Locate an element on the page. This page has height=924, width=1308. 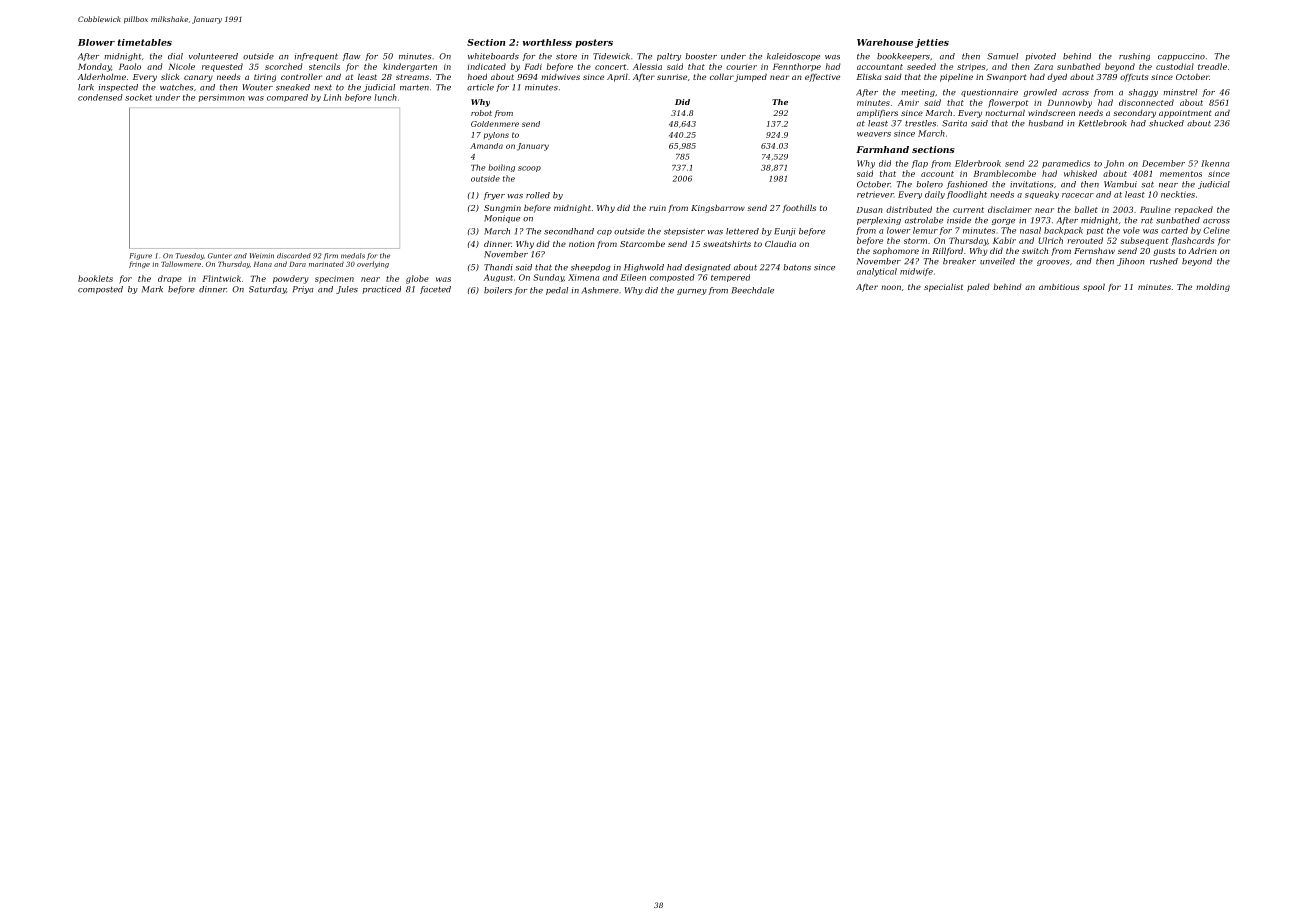
jetties is located at coordinates (932, 43).
